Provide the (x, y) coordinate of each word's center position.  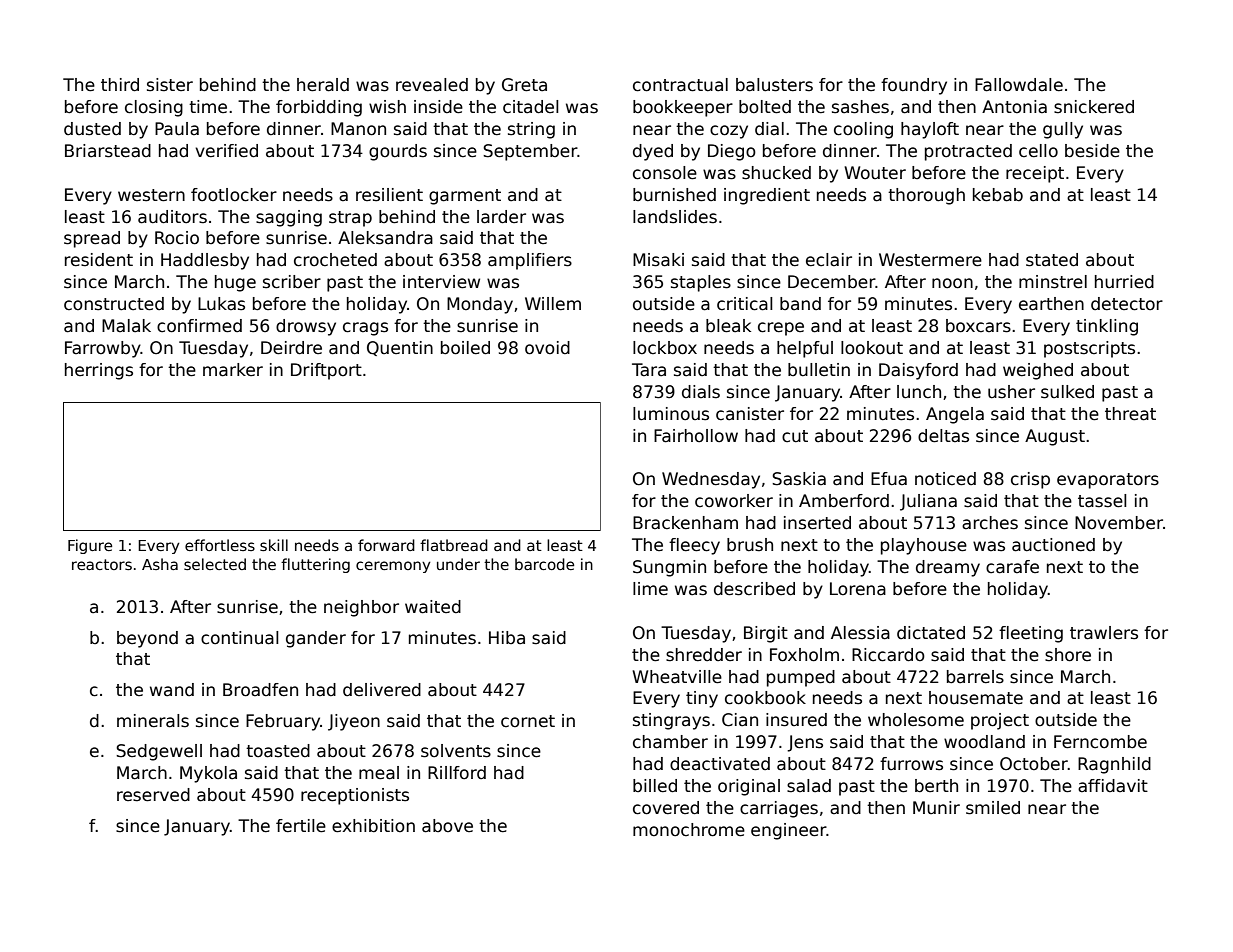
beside (1092, 151)
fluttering (315, 565)
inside (438, 107)
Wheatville (677, 677)
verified (226, 151)
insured (796, 720)
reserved (153, 795)
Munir (936, 807)
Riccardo (888, 655)
